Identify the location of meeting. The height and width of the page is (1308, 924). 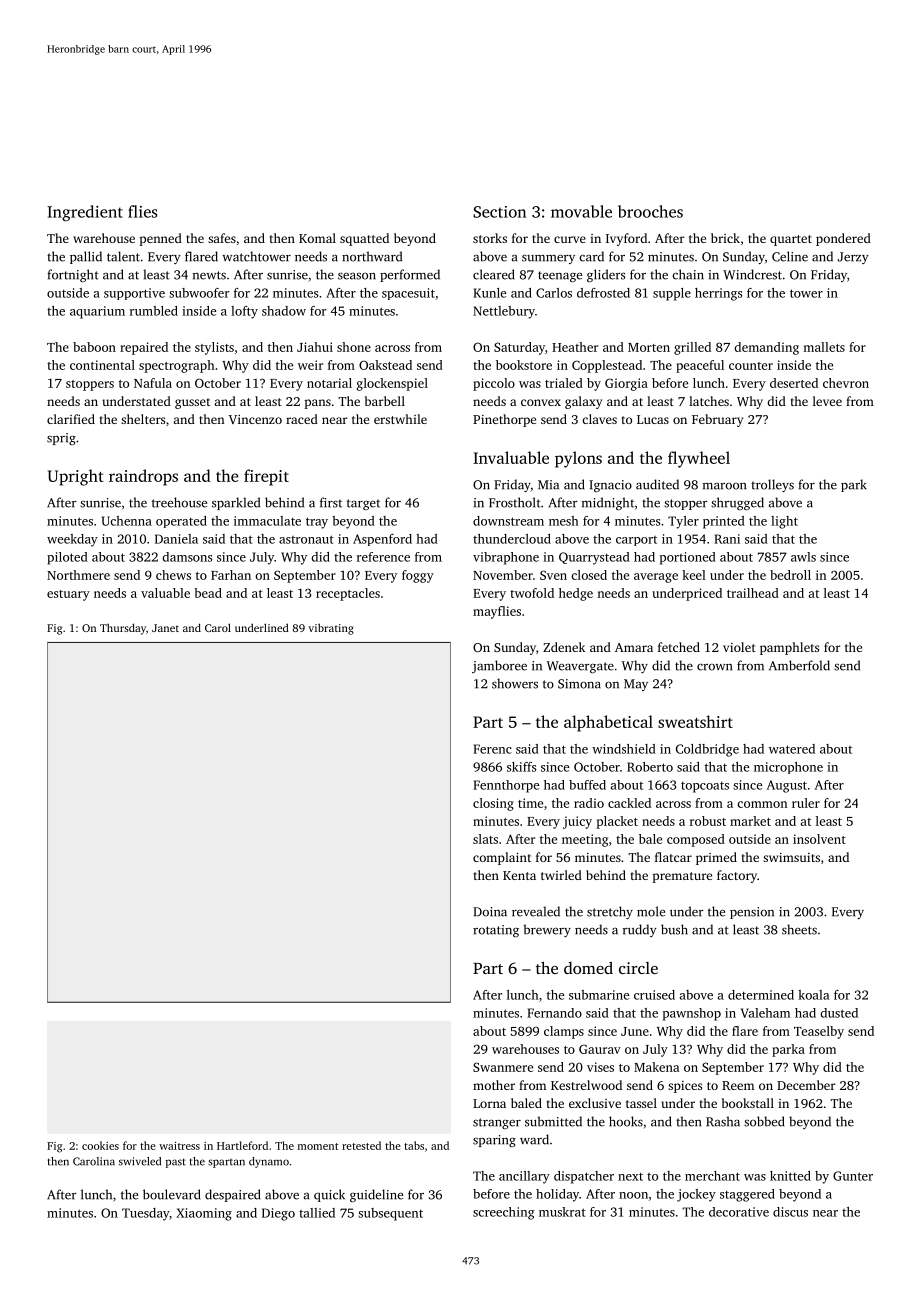
(585, 840).
